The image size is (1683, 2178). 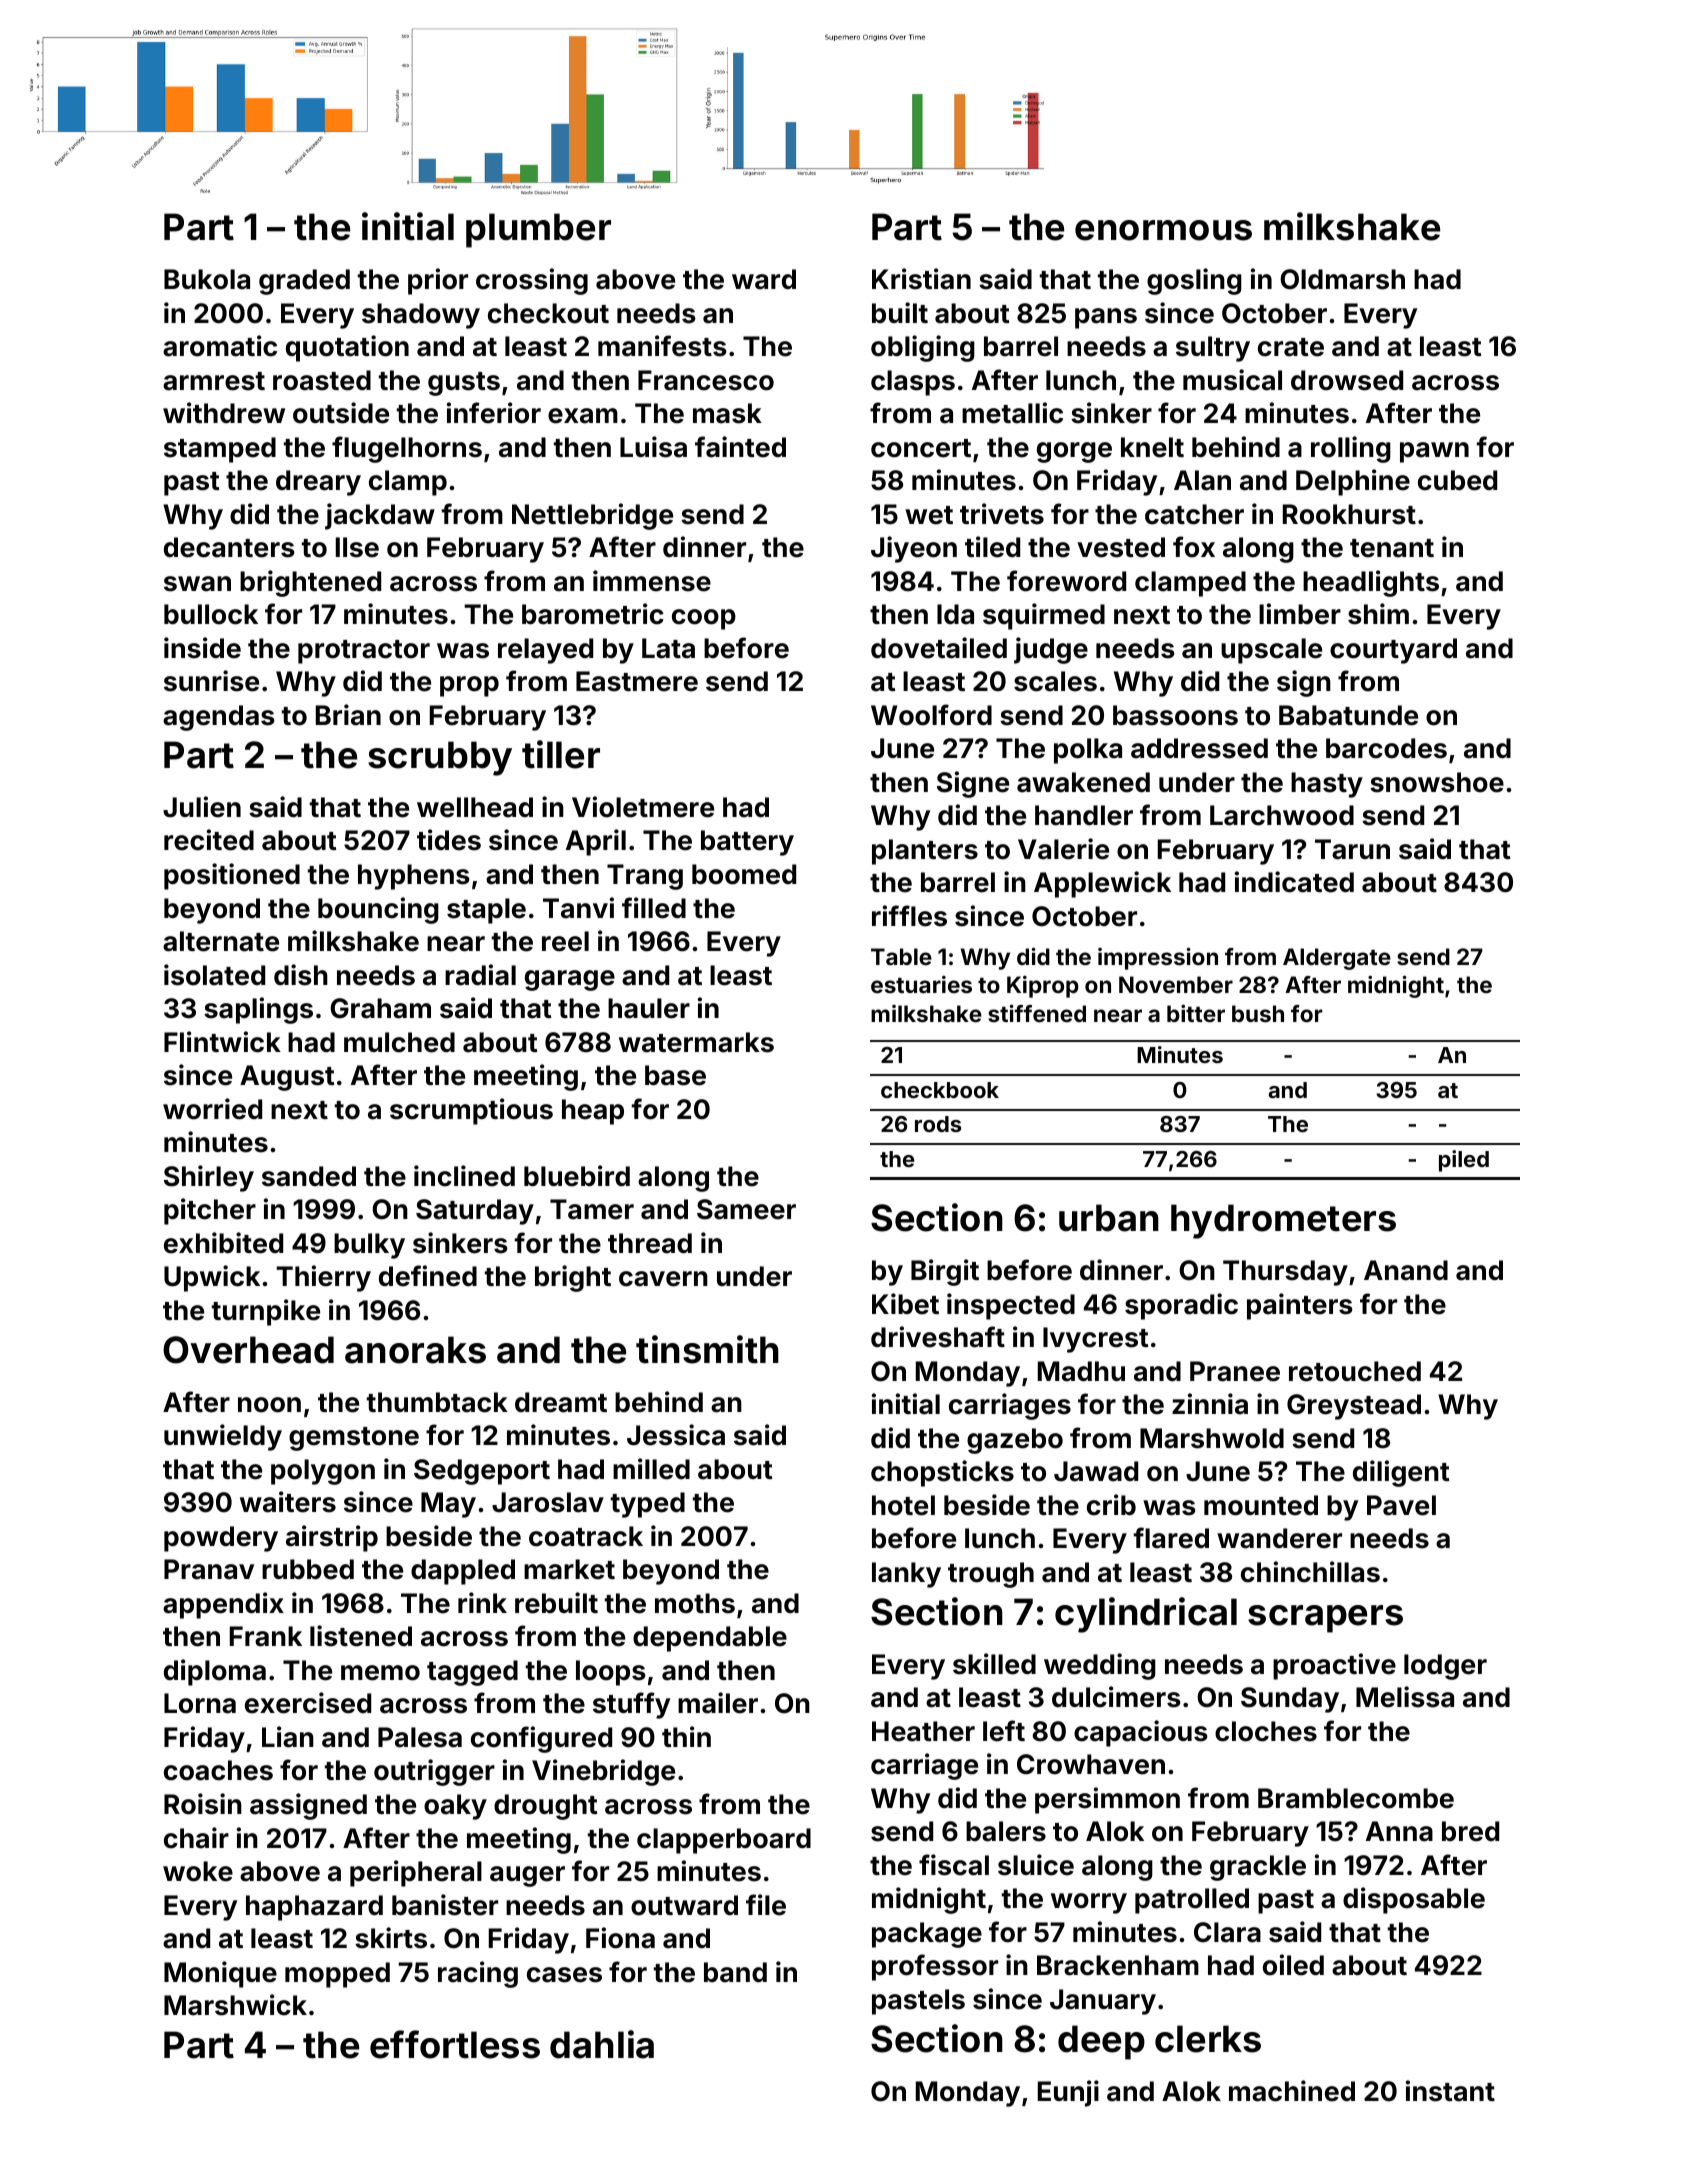 I want to click on enormous, so click(x=1163, y=230).
